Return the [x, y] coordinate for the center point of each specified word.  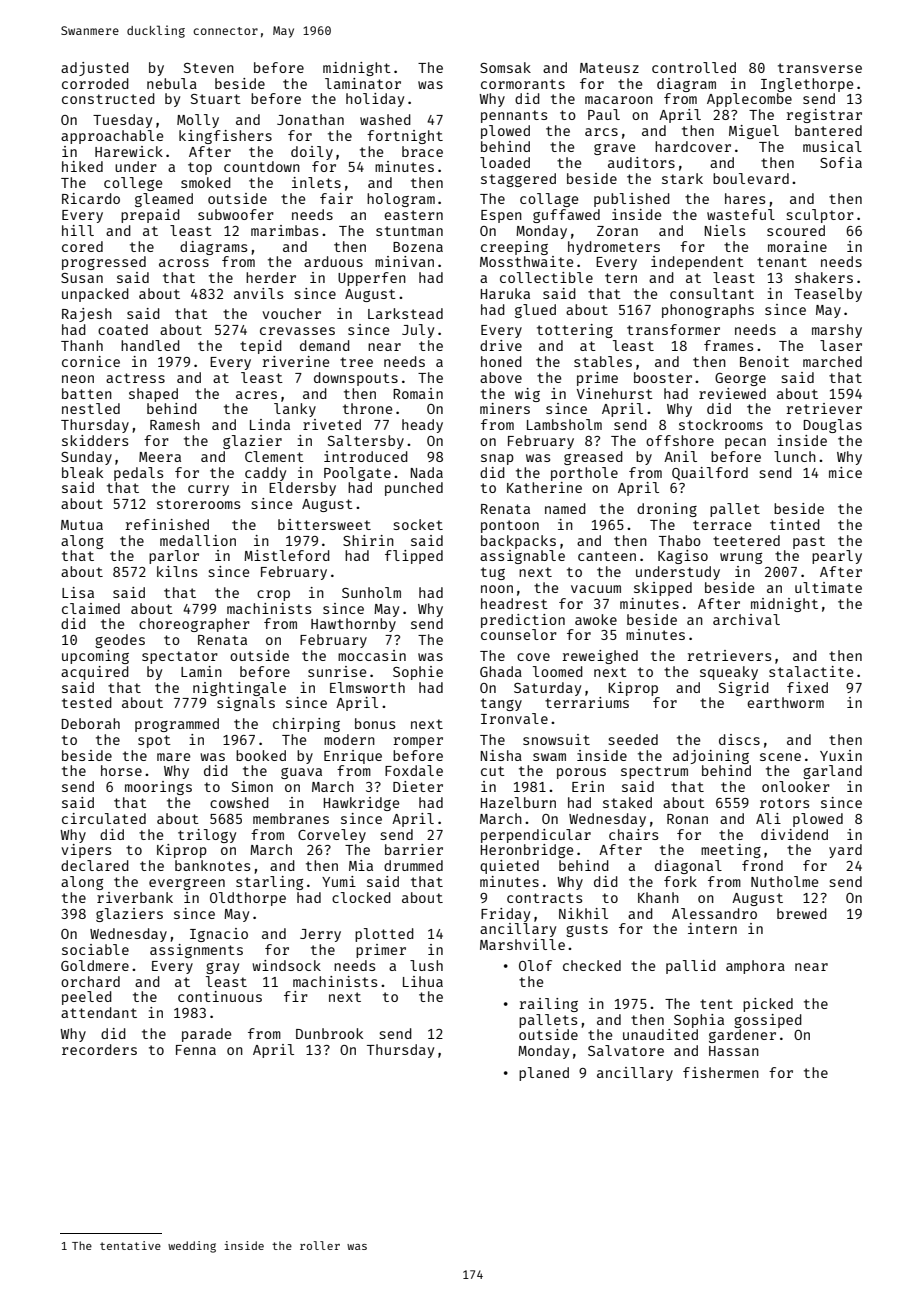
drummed [413, 865]
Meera [160, 457]
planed [544, 1074]
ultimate [828, 587]
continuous [220, 996]
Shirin [368, 540]
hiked [82, 166]
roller [320, 1245]
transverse [820, 68]
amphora [755, 967]
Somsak [505, 67]
